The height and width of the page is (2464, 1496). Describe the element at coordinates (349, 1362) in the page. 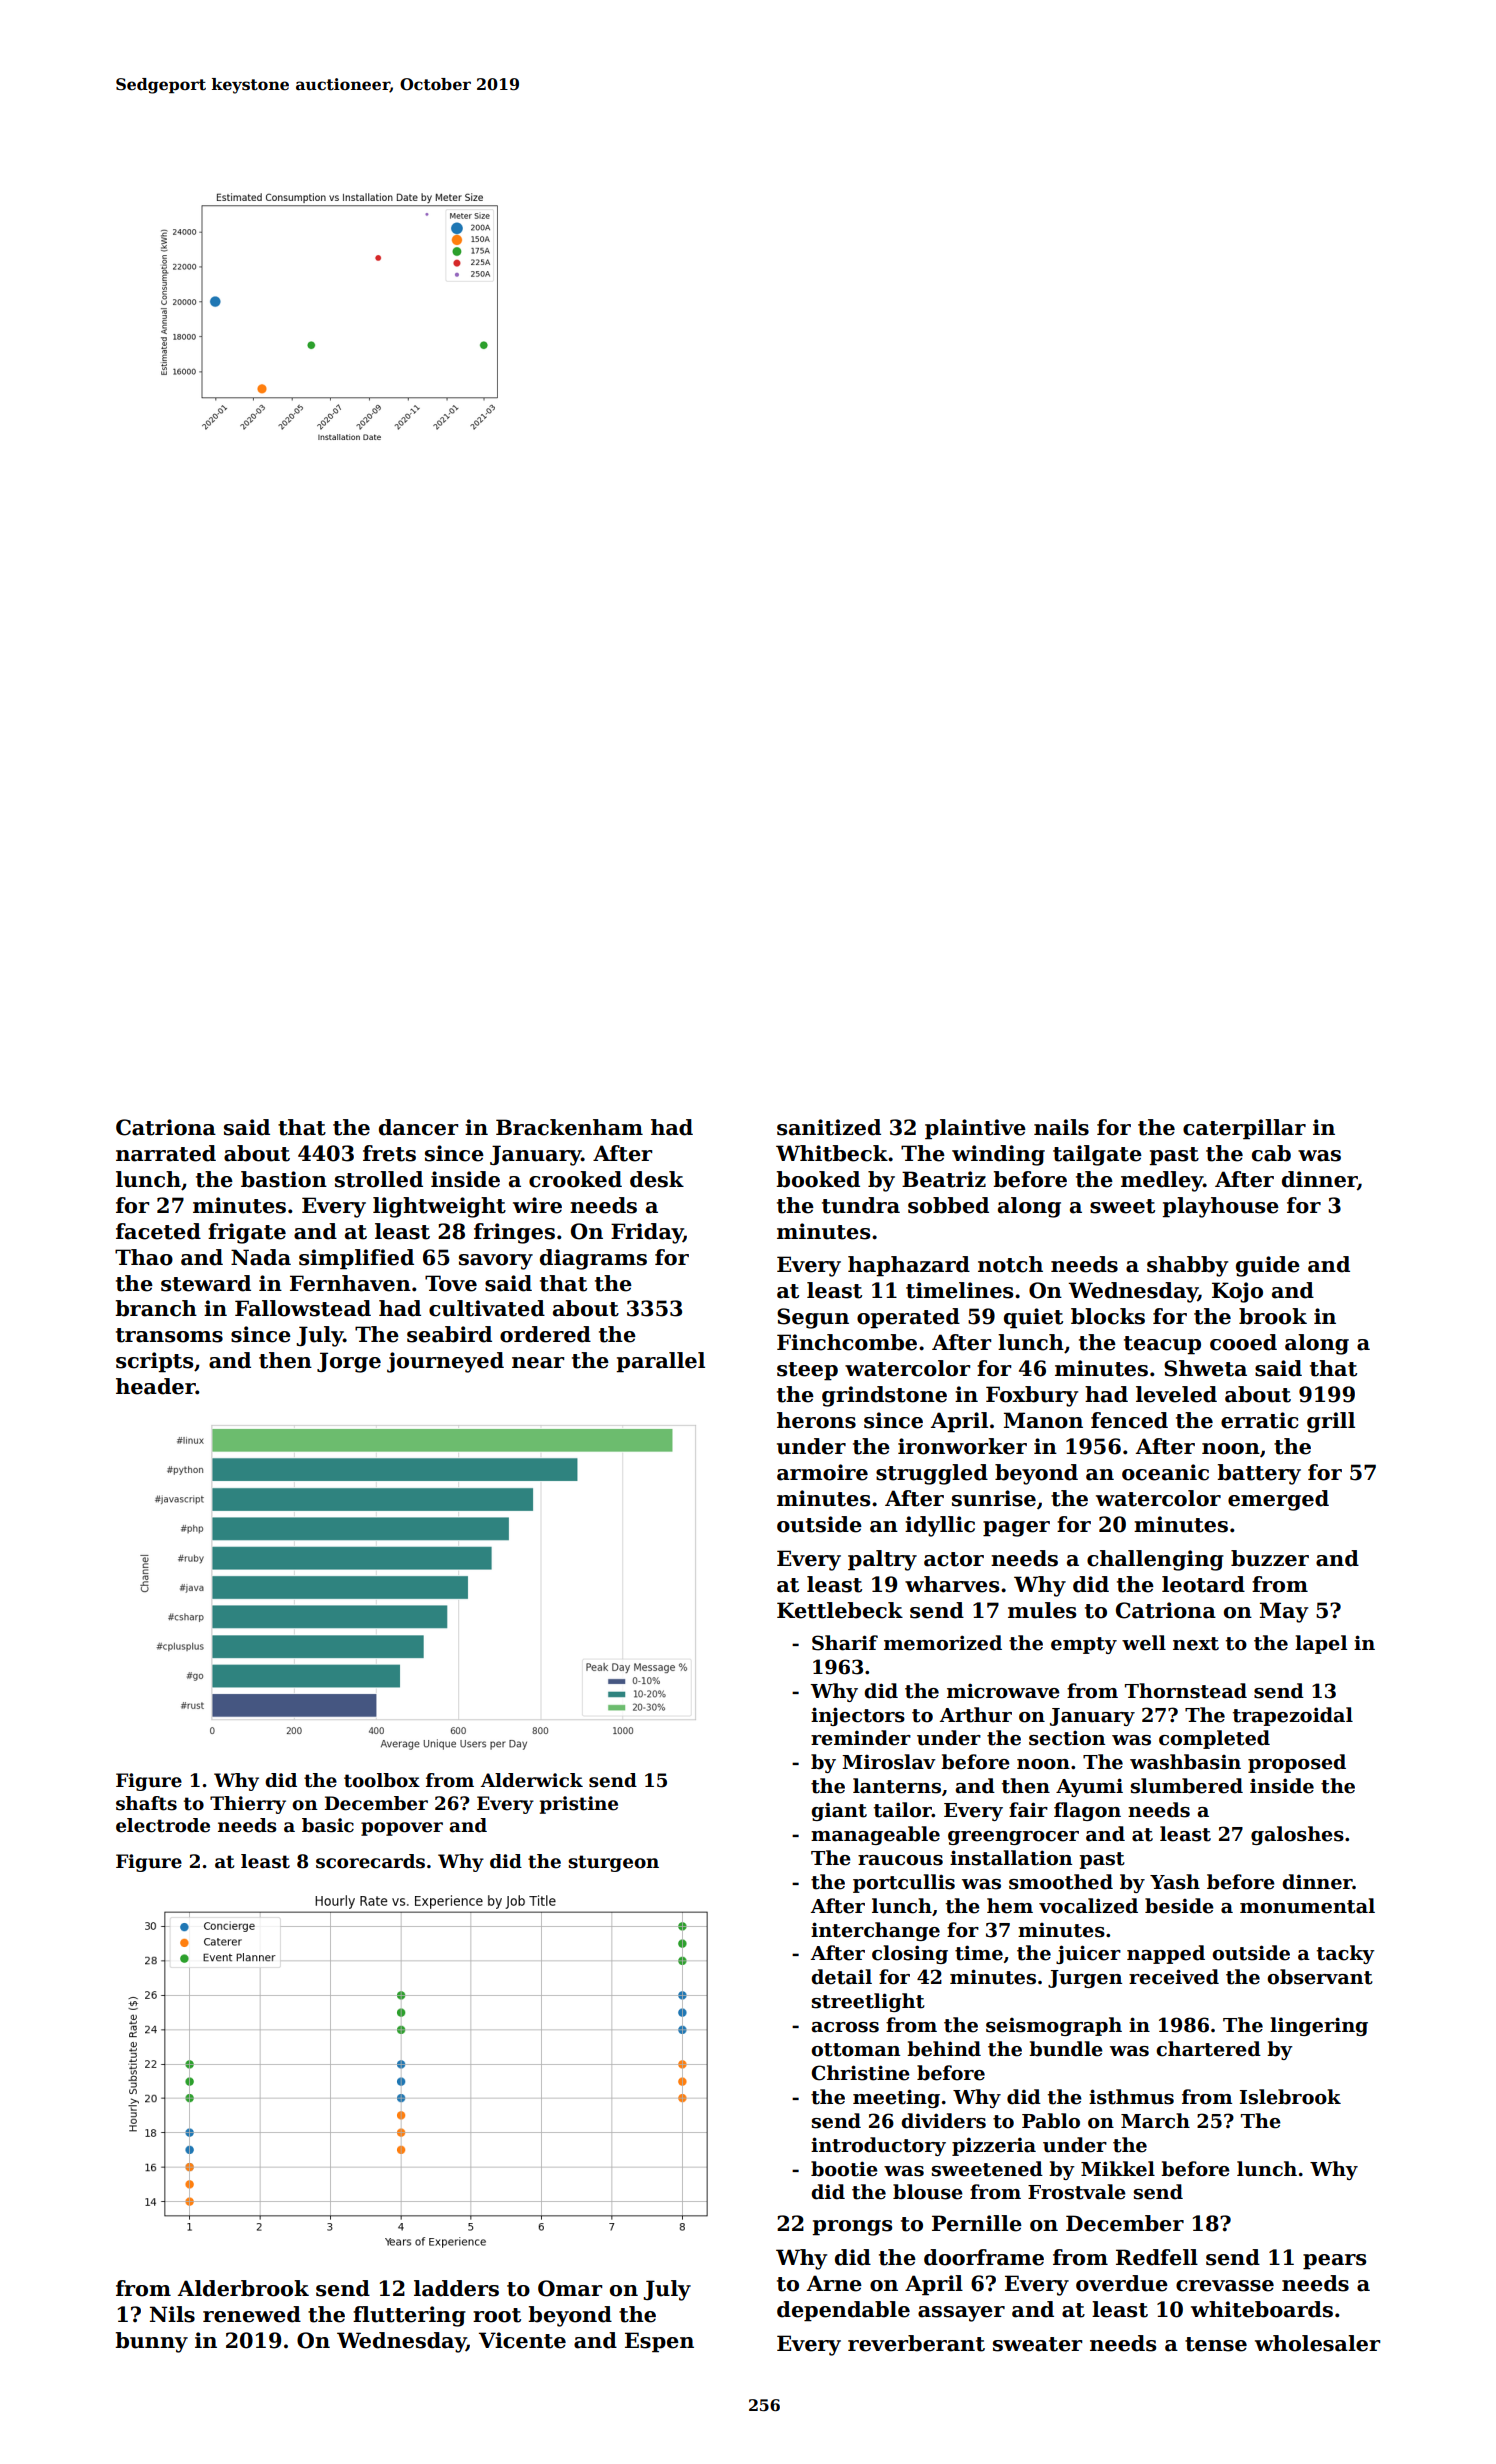

I see `Jorge` at that location.
